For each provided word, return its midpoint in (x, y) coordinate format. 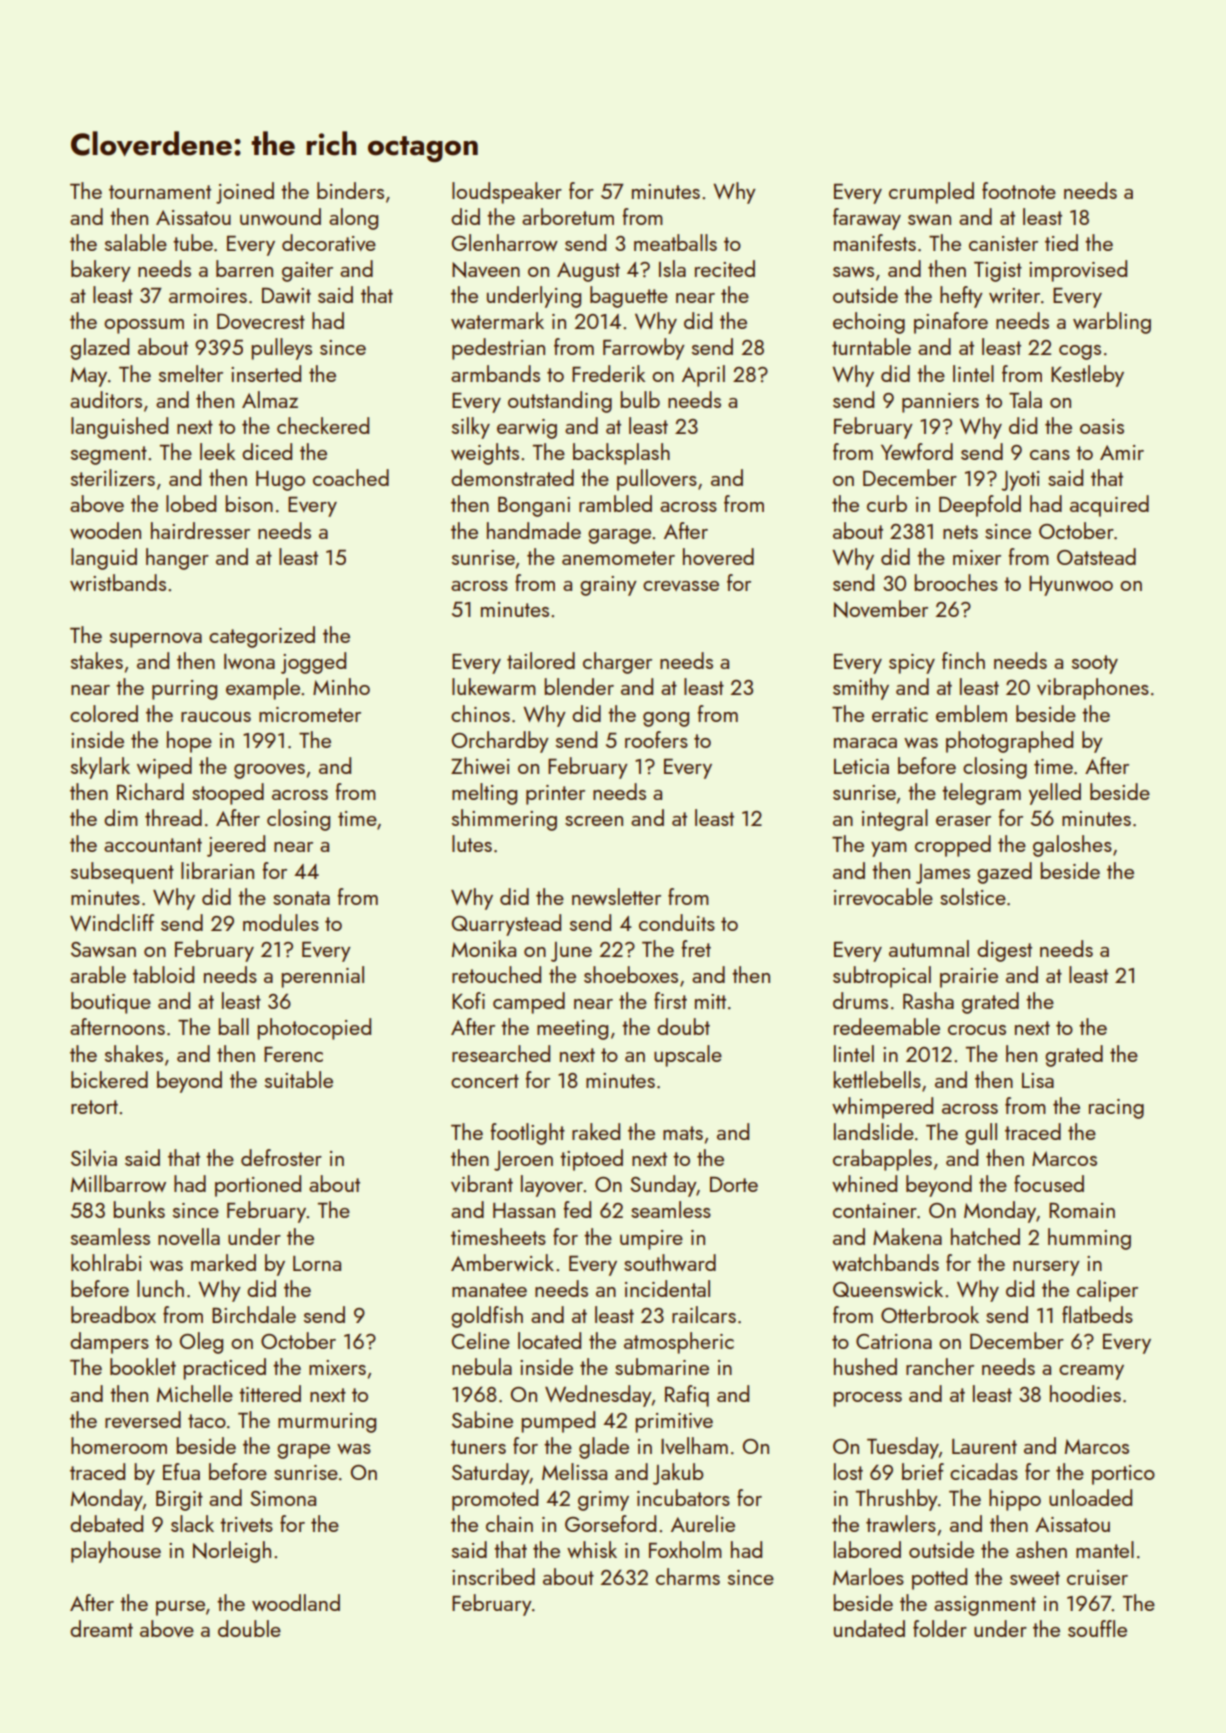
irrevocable (883, 896)
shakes (134, 1053)
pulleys (281, 349)
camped (529, 1003)
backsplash (621, 454)
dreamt (101, 1628)
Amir (1122, 452)
